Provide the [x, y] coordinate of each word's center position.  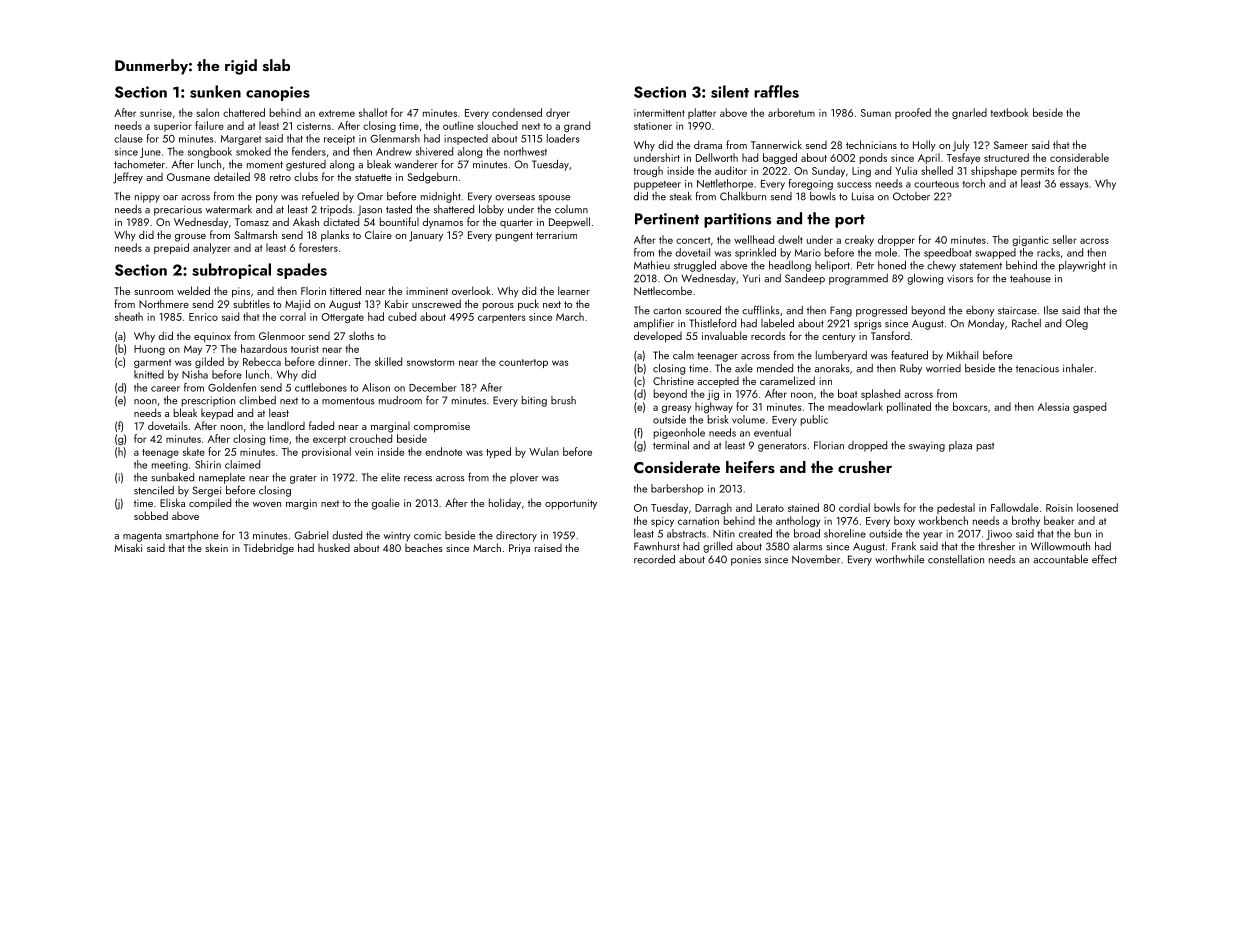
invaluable [724, 335]
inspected [466, 139]
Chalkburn [743, 196]
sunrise [156, 113]
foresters [318, 247]
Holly [924, 145]
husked [334, 548]
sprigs [867, 324]
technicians [871, 144]
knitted [149, 374]
